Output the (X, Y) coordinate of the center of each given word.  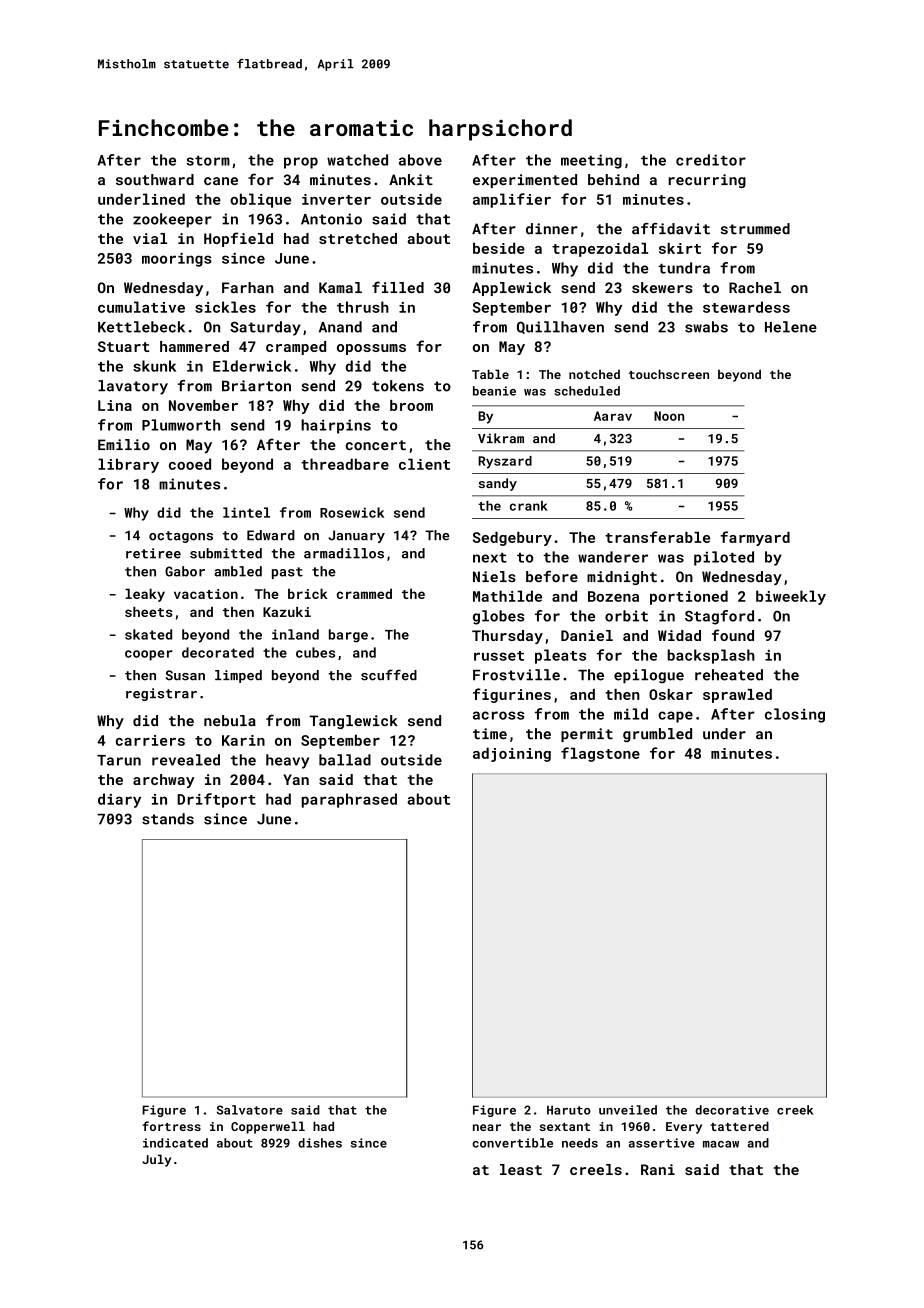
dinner (552, 229)
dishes (320, 1143)
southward (155, 179)
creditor (711, 160)
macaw (721, 1144)
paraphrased (349, 800)
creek (795, 1110)
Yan (296, 779)
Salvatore (250, 1110)
